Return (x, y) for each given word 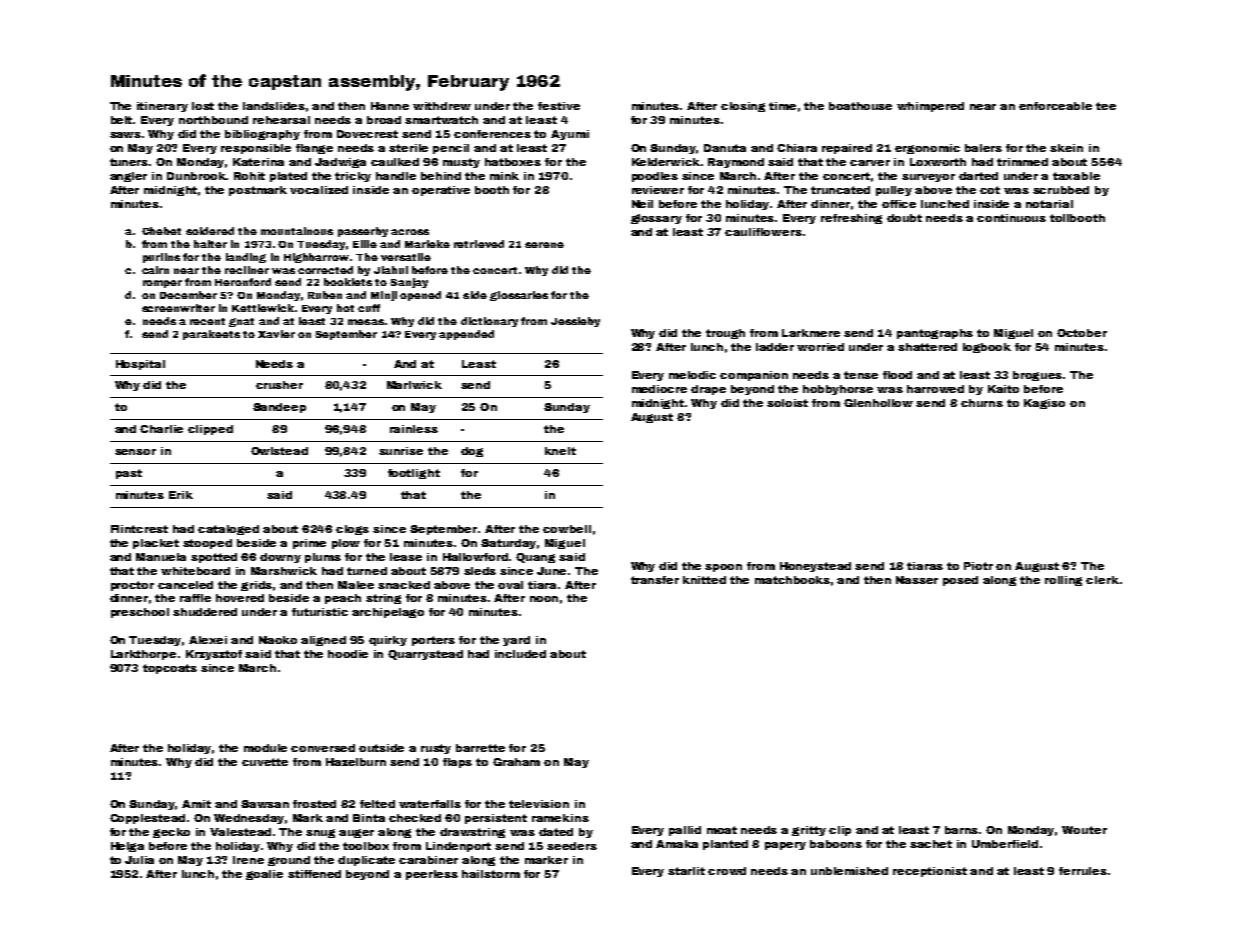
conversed (323, 748)
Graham (516, 762)
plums (323, 558)
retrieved (479, 244)
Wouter (1084, 830)
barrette (480, 748)
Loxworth (938, 162)
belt (122, 120)
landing (246, 258)
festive (559, 106)
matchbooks (792, 580)
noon (544, 599)
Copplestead (147, 819)
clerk (1102, 580)
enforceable (1055, 106)
